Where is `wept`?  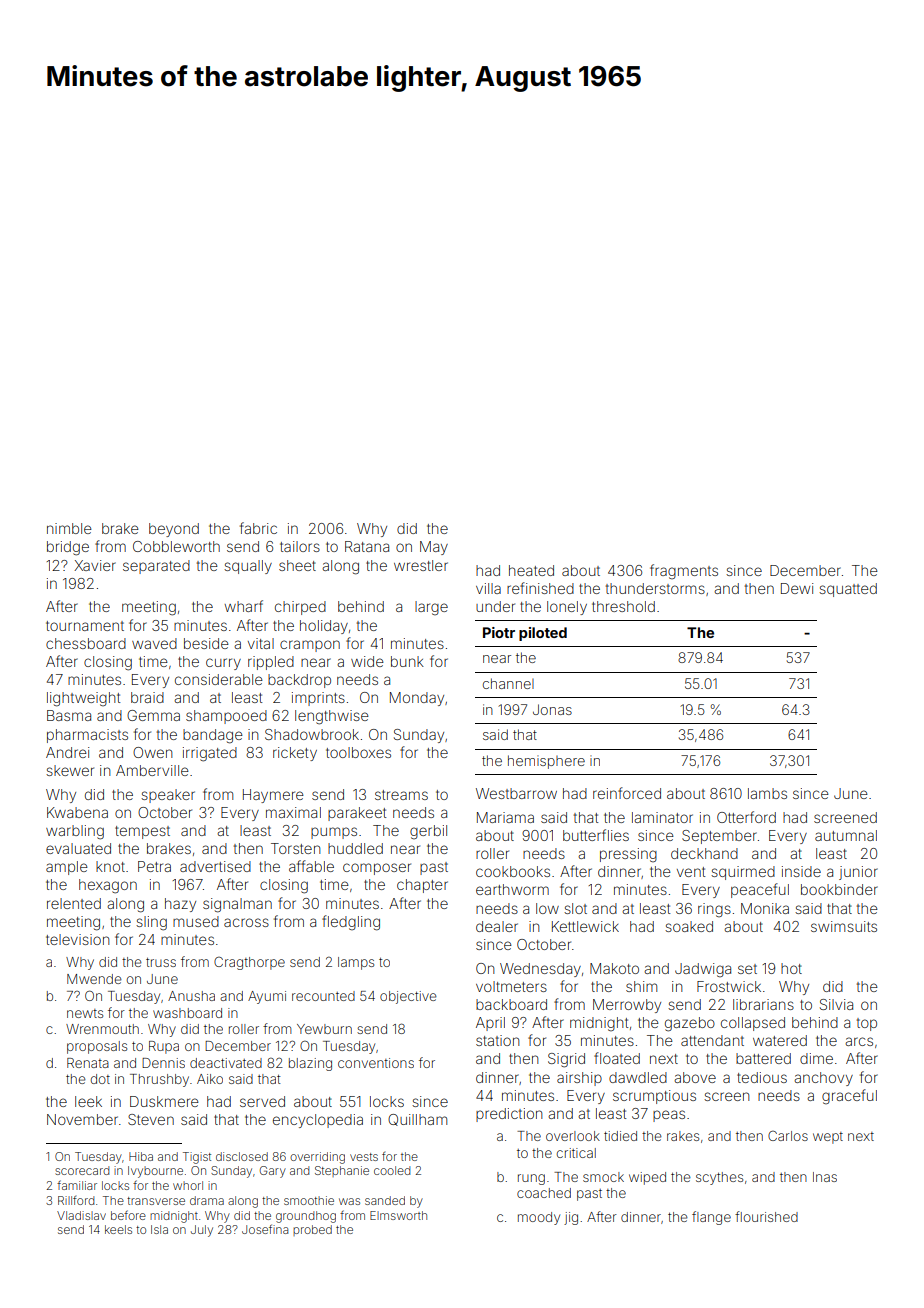
wept is located at coordinates (828, 1138).
